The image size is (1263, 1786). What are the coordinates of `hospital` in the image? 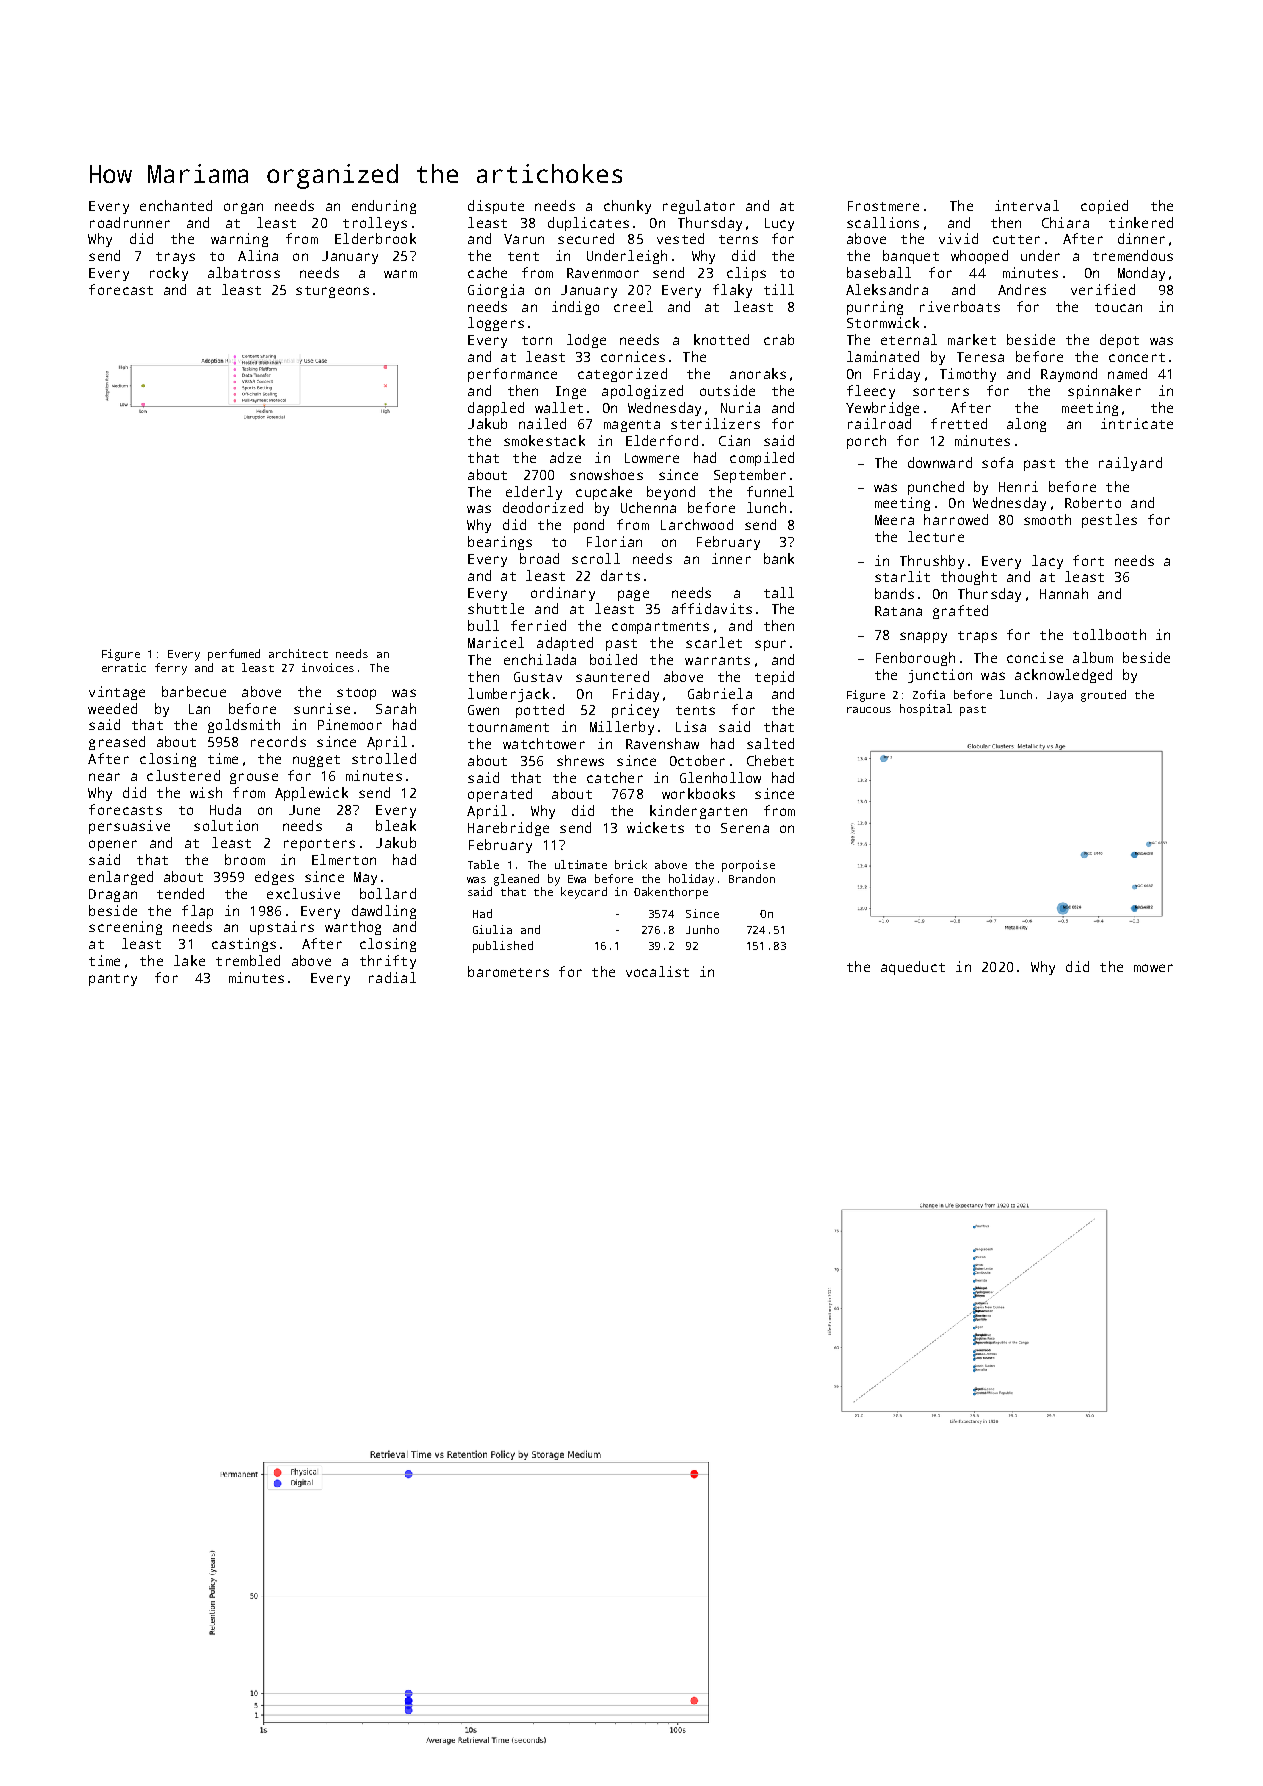 It's located at (926, 710).
